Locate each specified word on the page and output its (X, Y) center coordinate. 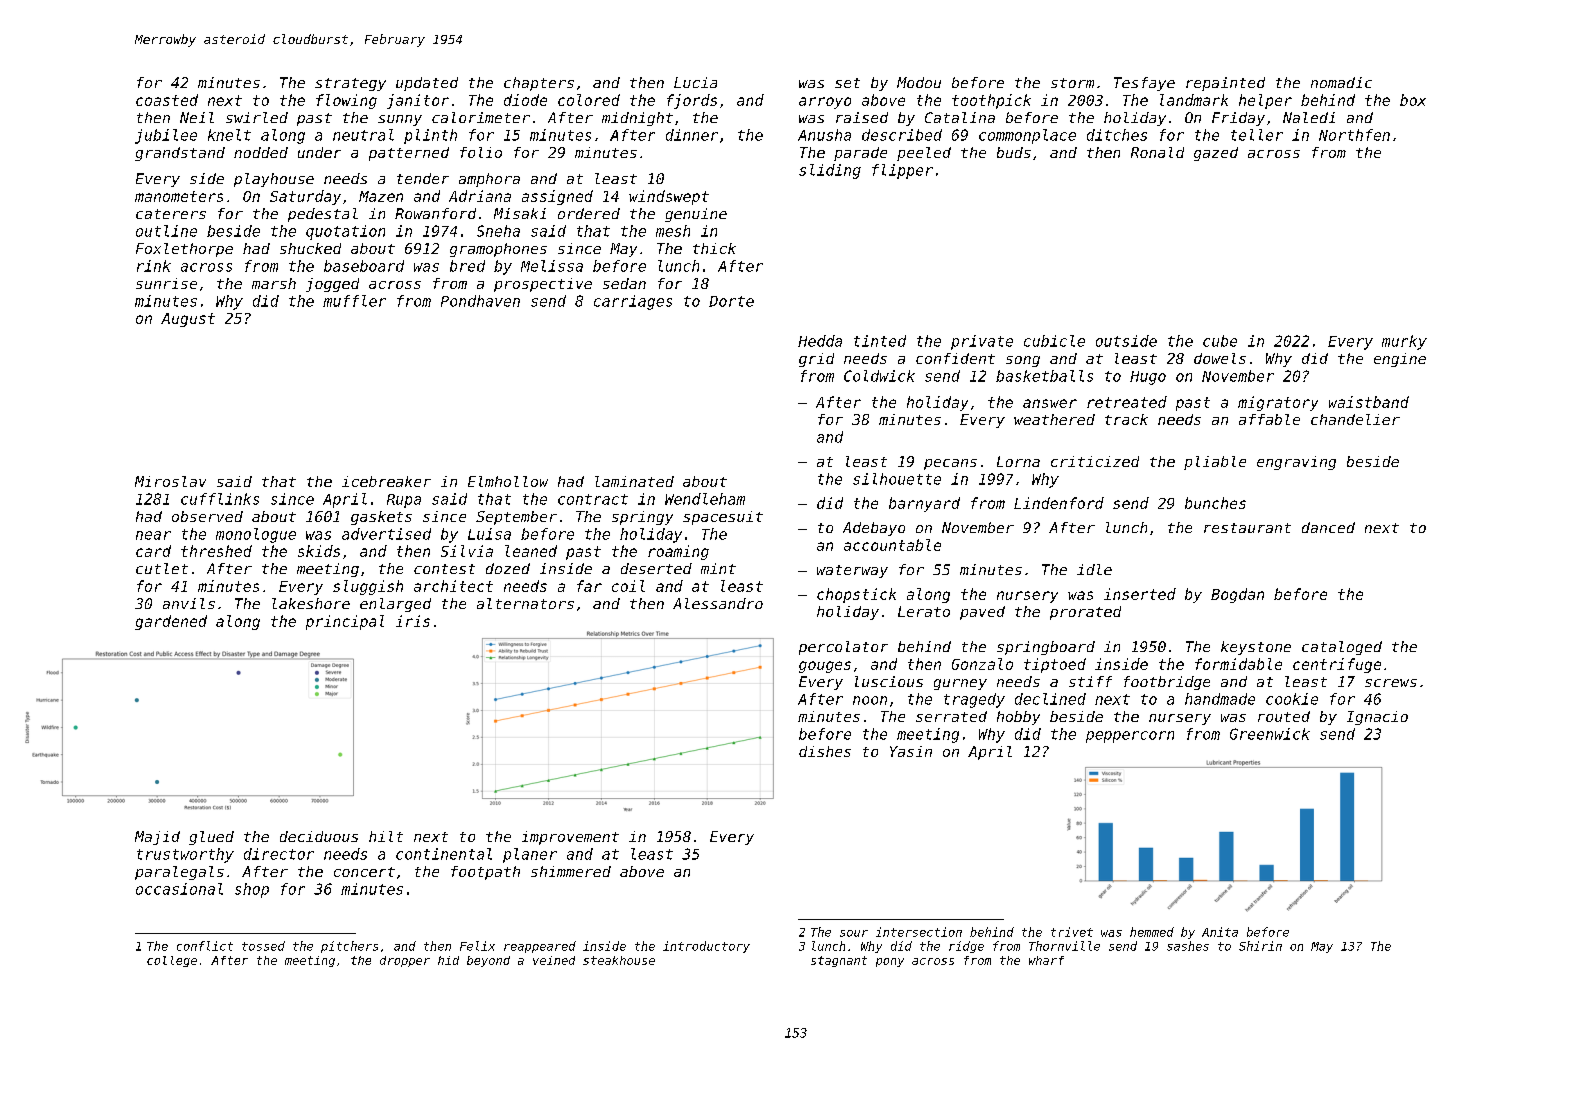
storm (1072, 83)
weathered (1054, 419)
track (1126, 419)
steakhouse (619, 960)
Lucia (695, 82)
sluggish (368, 587)
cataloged (1342, 648)
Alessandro (718, 603)
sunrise (166, 283)
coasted (167, 100)
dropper (405, 961)
